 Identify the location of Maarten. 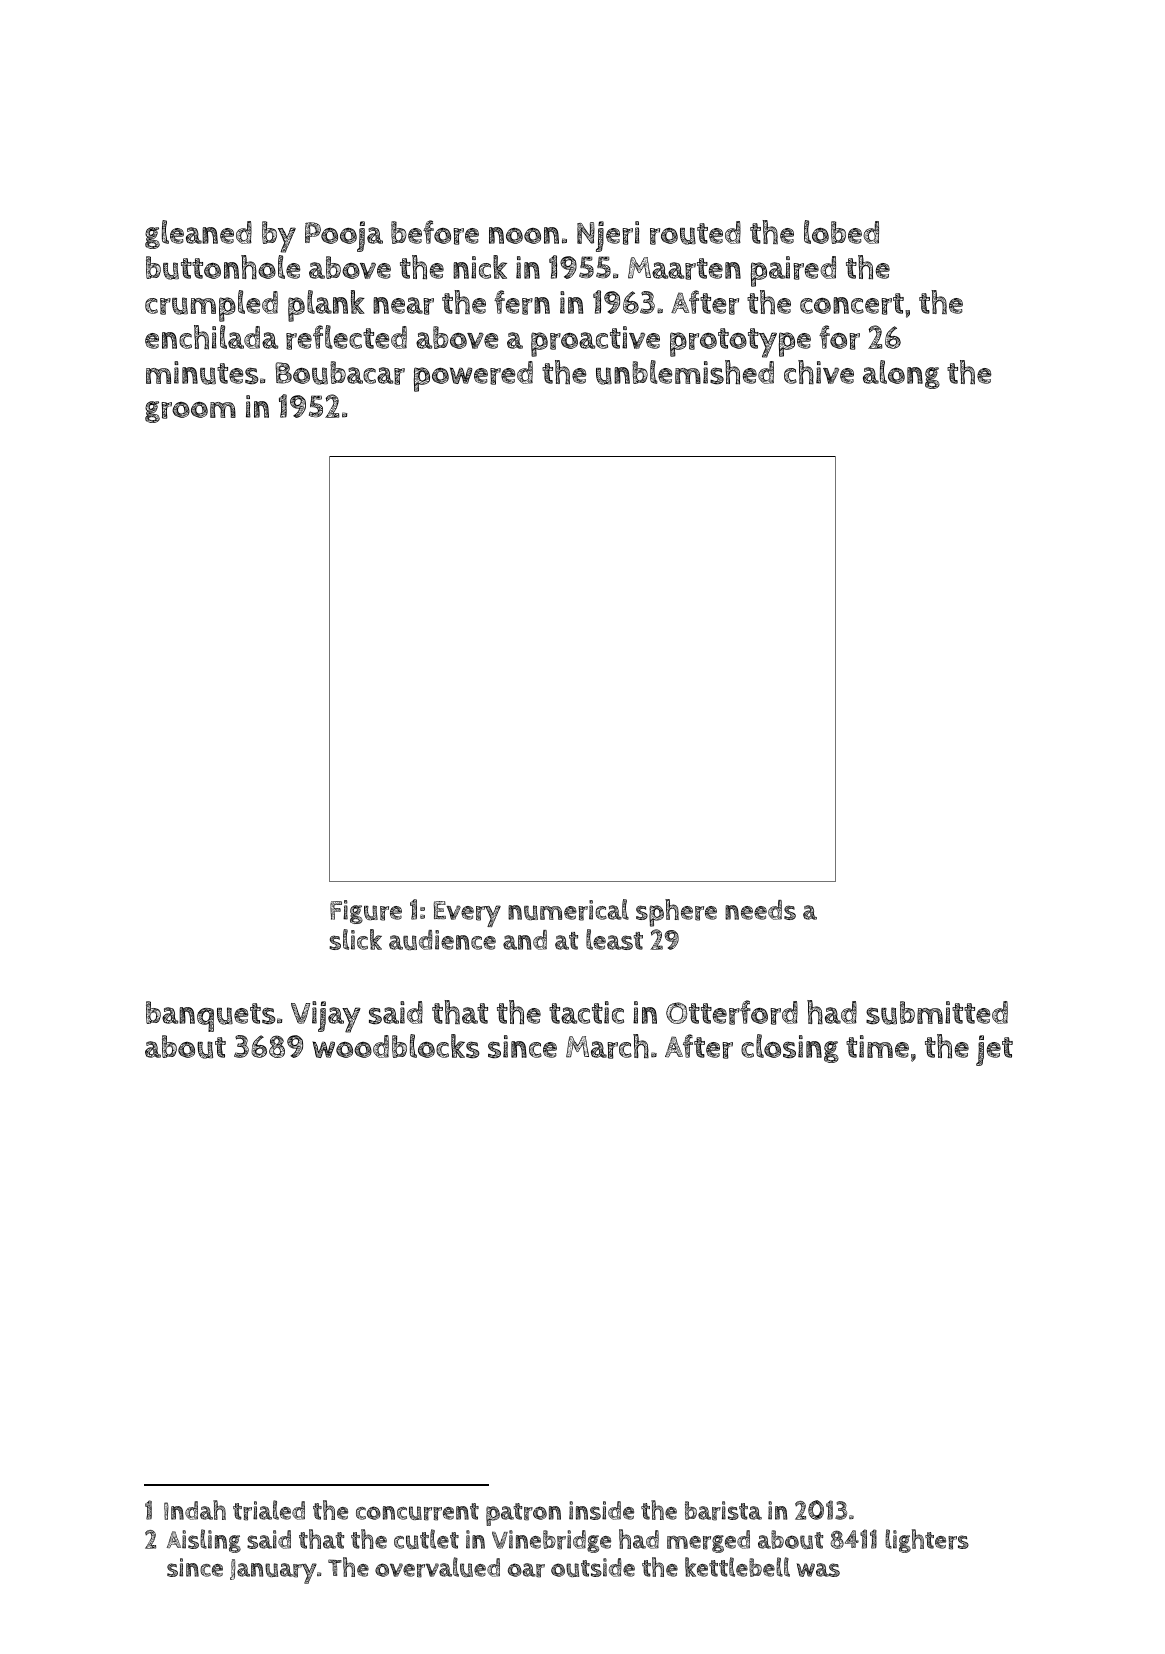
(684, 268).
